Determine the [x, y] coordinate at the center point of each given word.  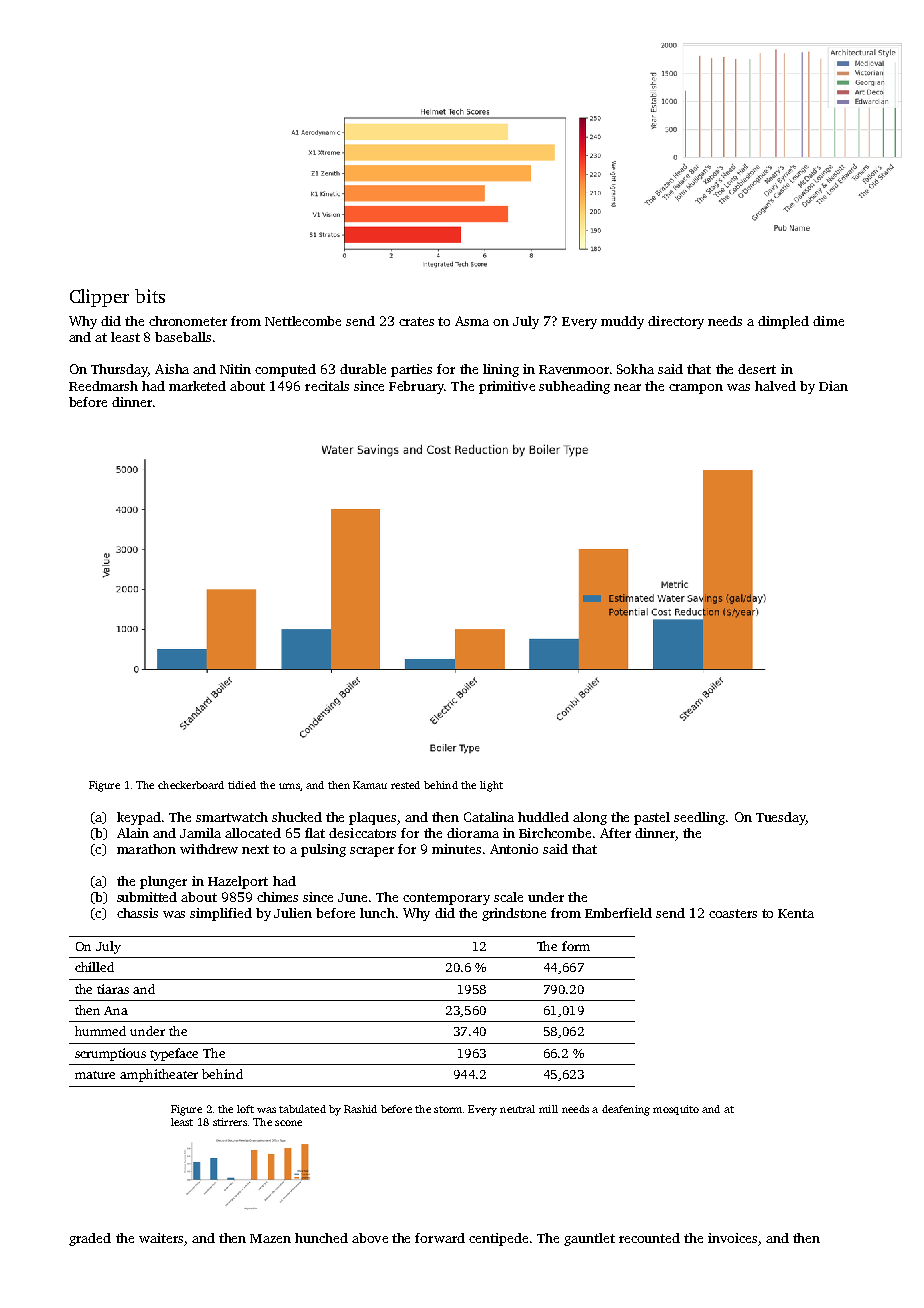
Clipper [99, 298]
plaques [372, 818]
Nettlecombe [303, 321]
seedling [699, 818]
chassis [137, 913]
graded [90, 1239]
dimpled [783, 322]
